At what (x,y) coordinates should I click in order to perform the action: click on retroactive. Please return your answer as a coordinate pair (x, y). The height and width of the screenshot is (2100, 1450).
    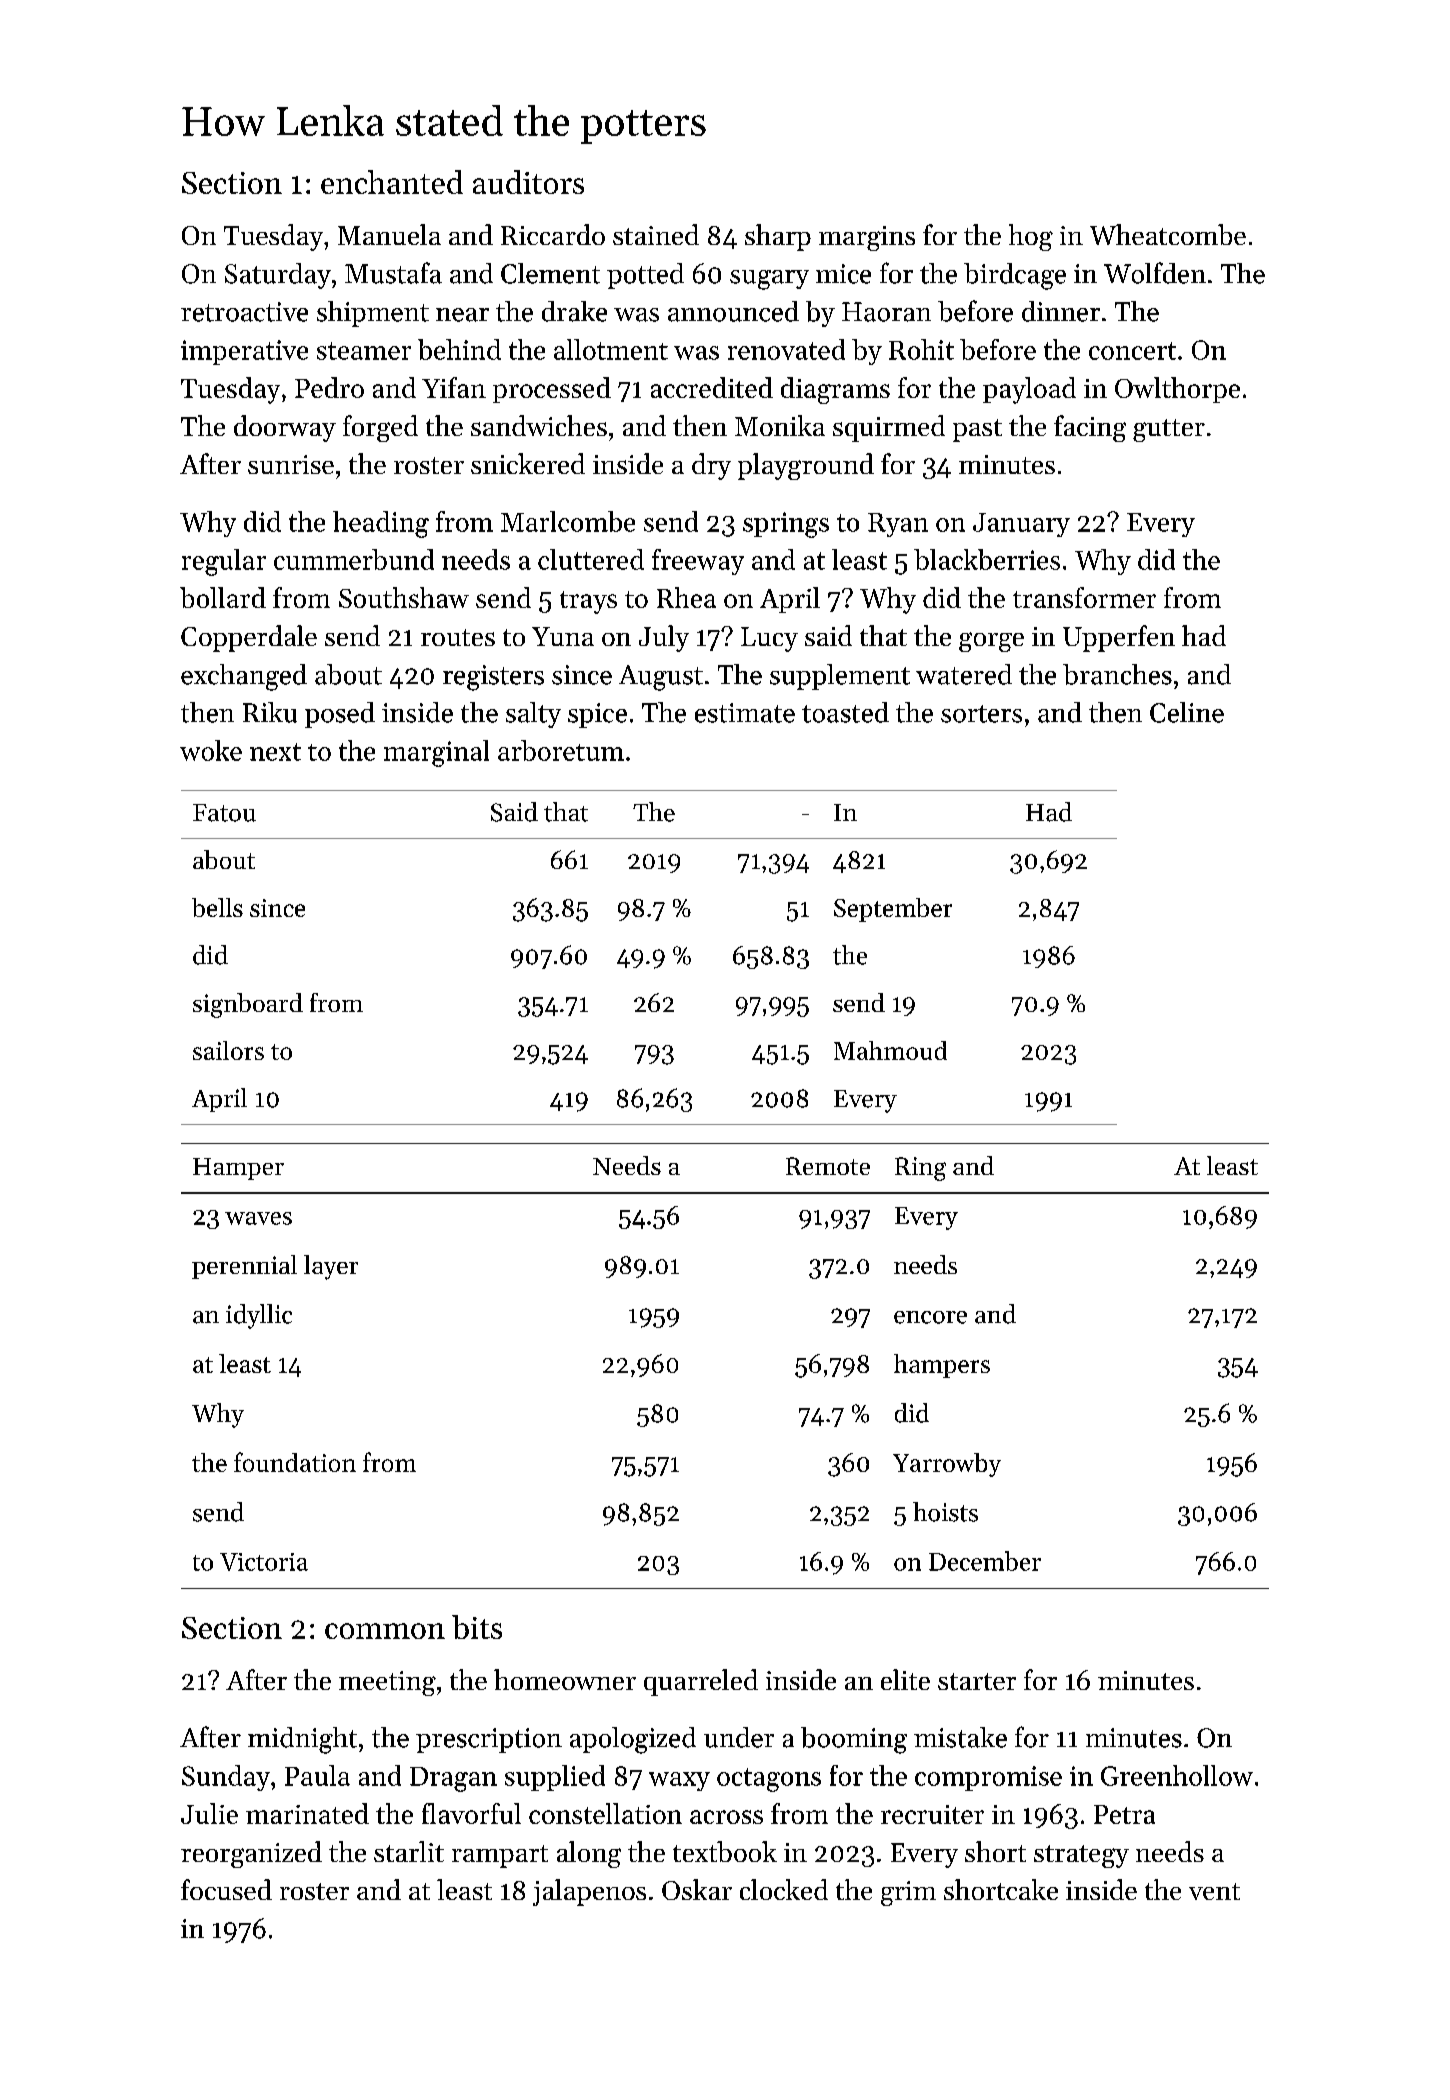
    Looking at the image, I should click on (244, 312).
